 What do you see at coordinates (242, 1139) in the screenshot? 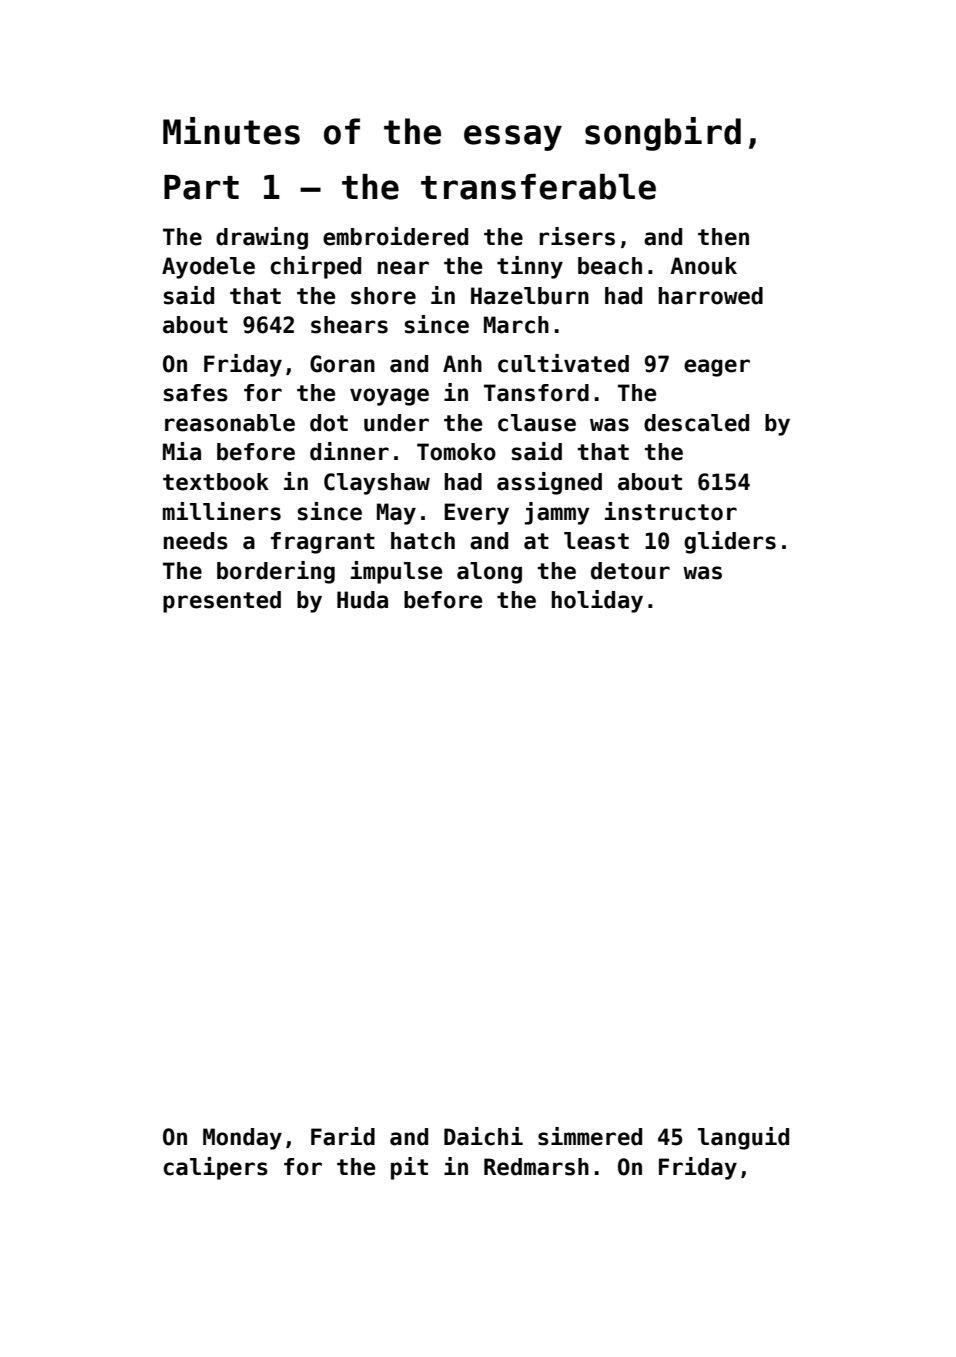
I see `Monday` at bounding box center [242, 1139].
